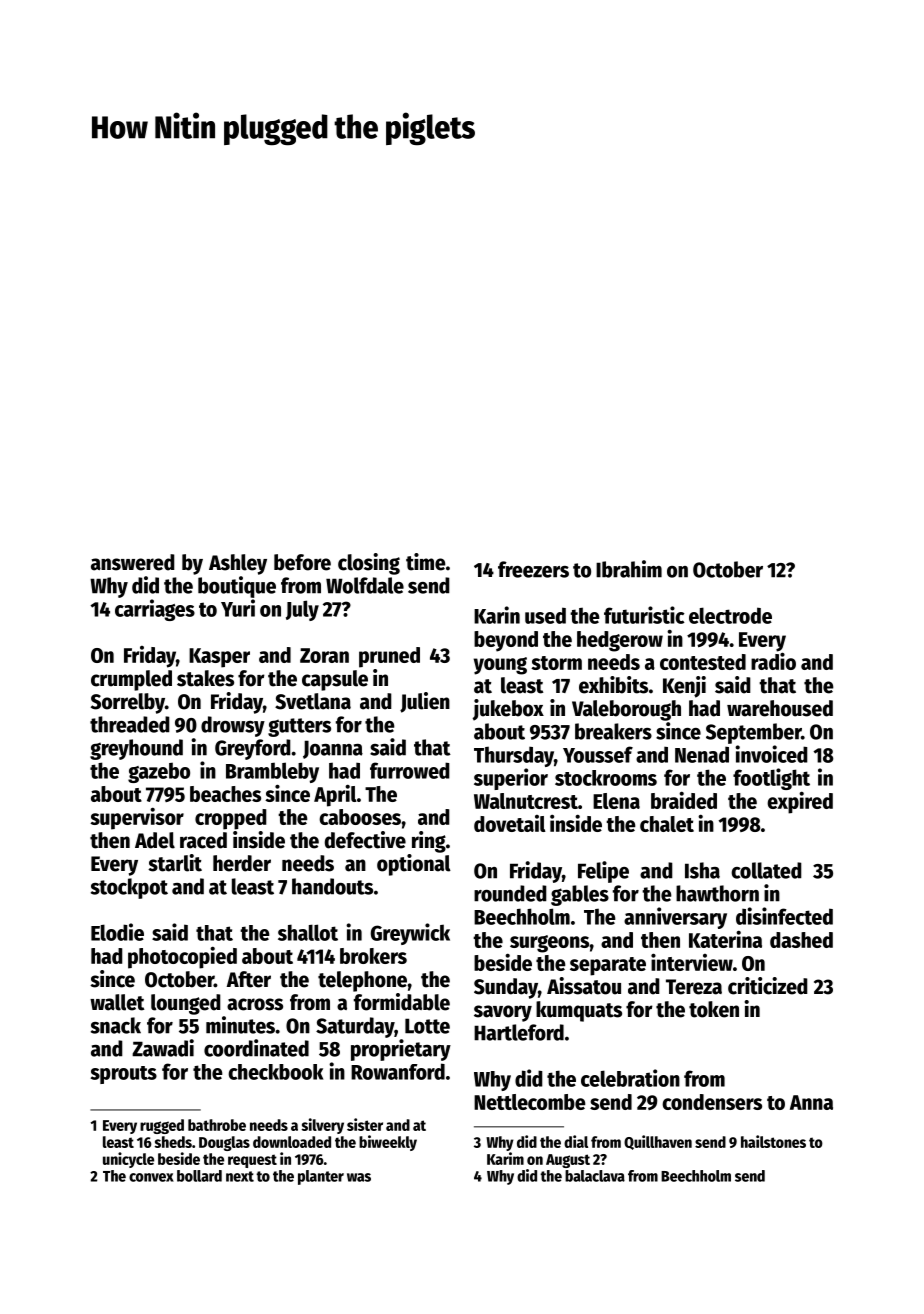  Describe the element at coordinates (128, 1160) in the screenshot. I see `unicycle` at that location.
